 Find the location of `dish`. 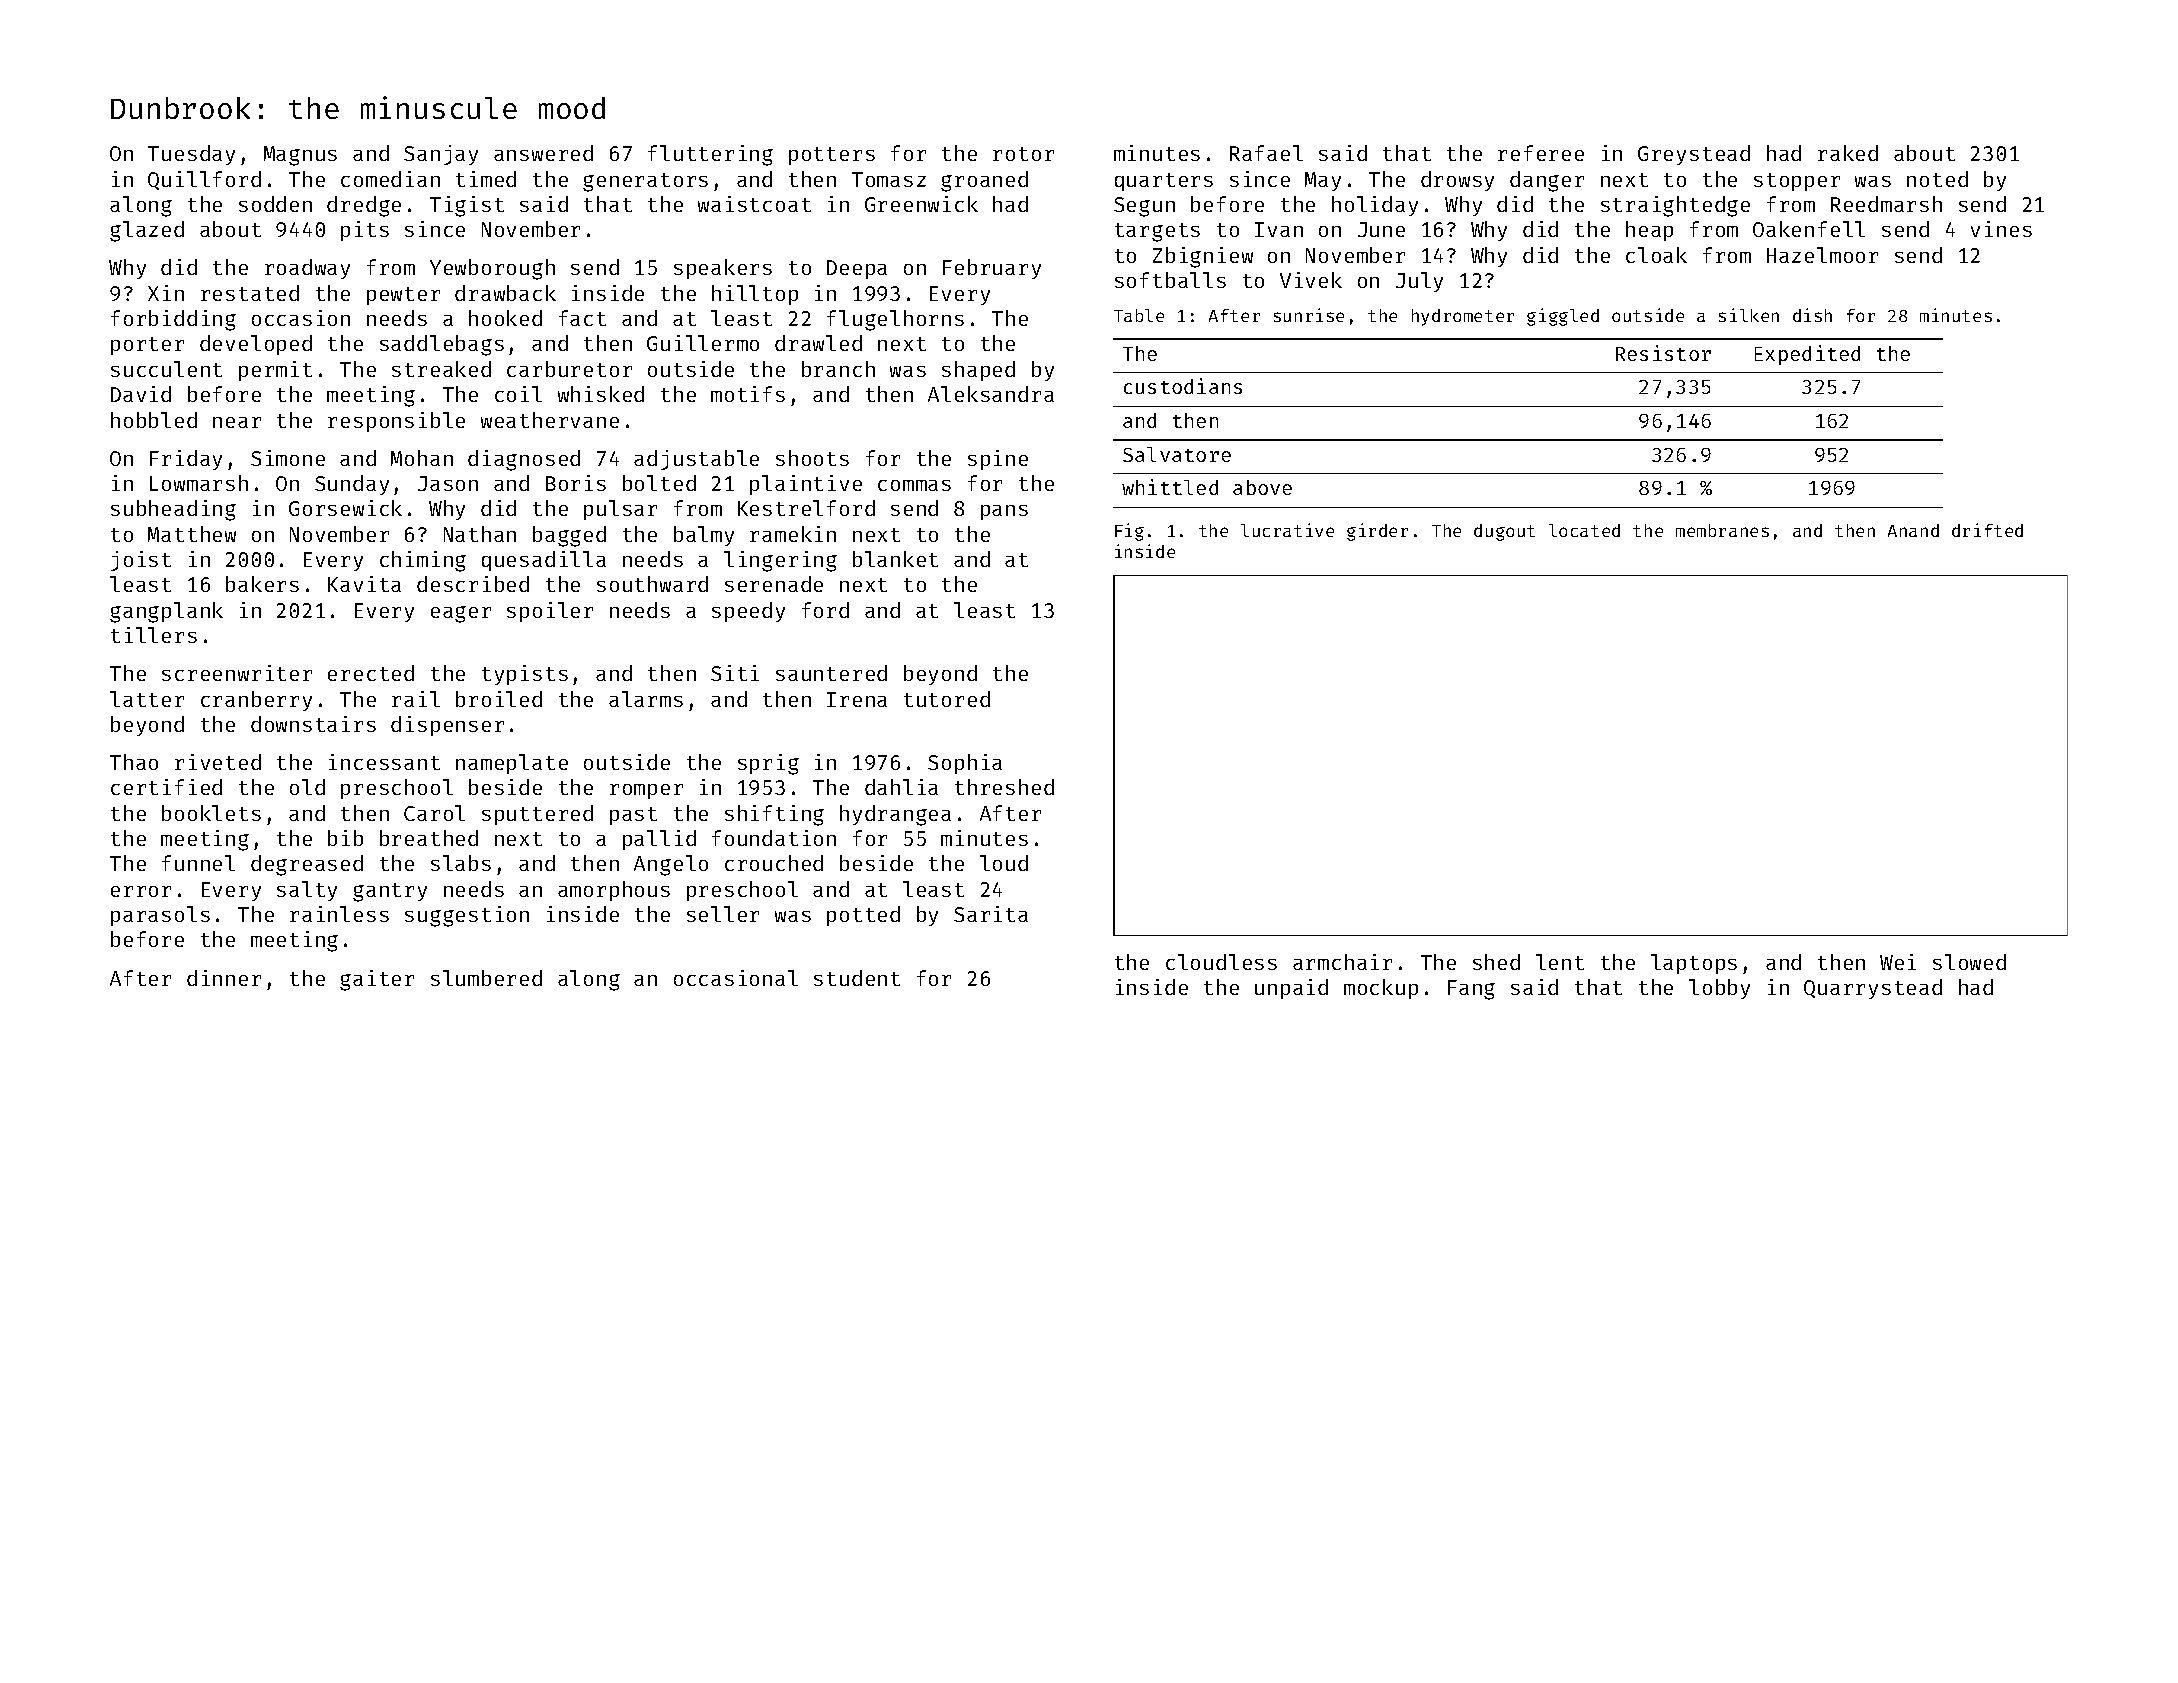

dish is located at coordinates (1812, 315).
